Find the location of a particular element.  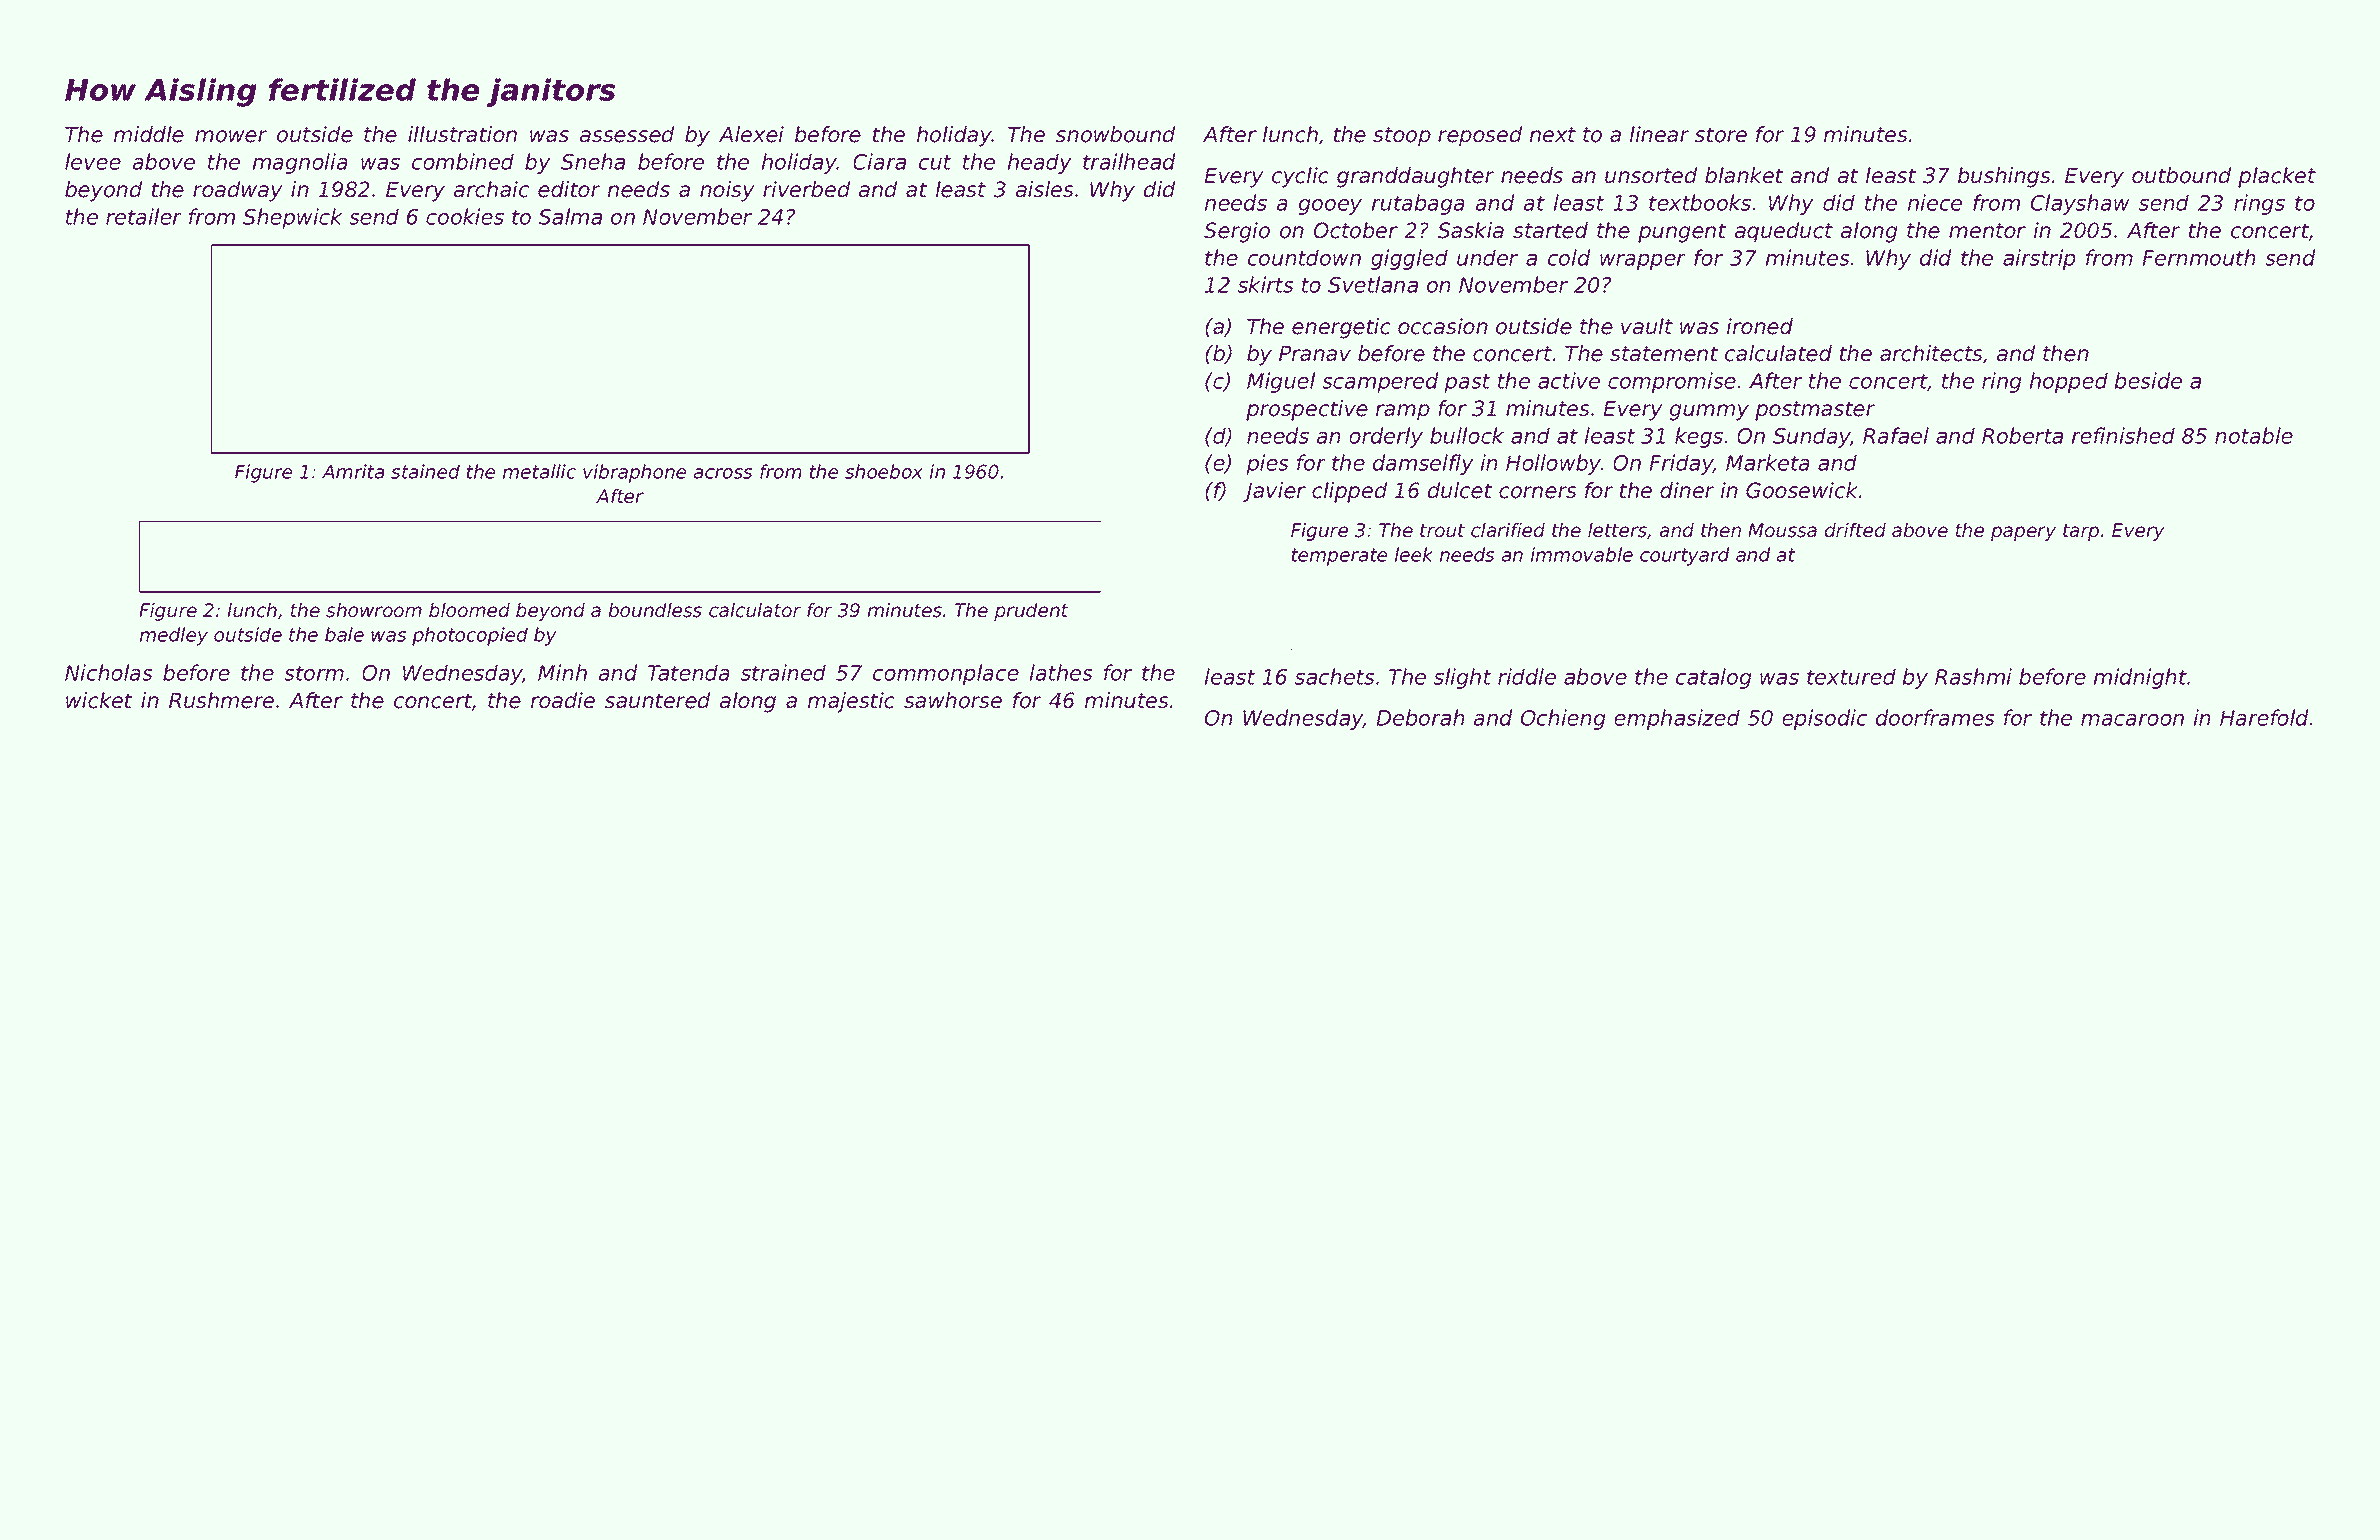

mower is located at coordinates (231, 136).
